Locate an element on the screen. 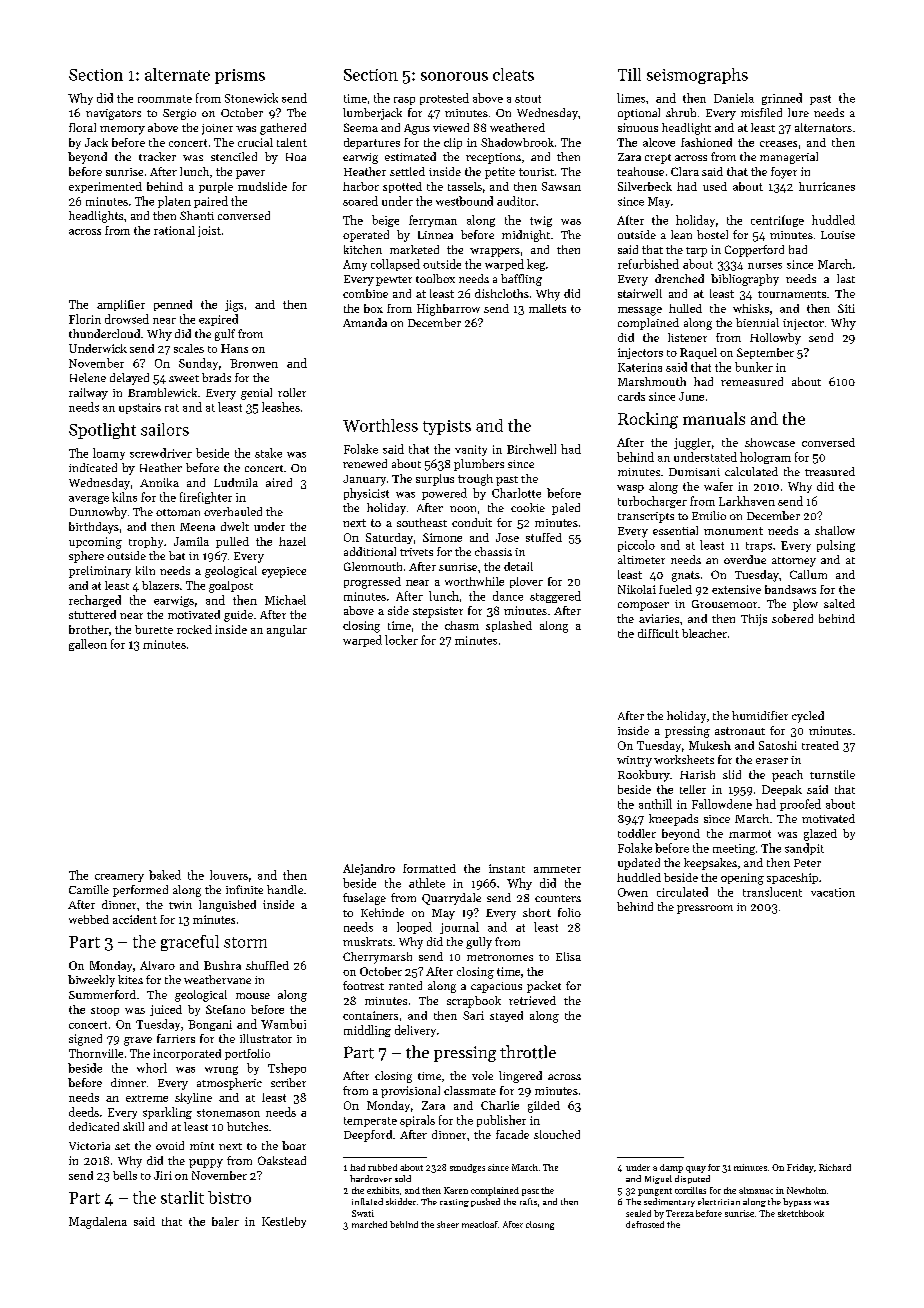  grinned is located at coordinates (782, 99).
